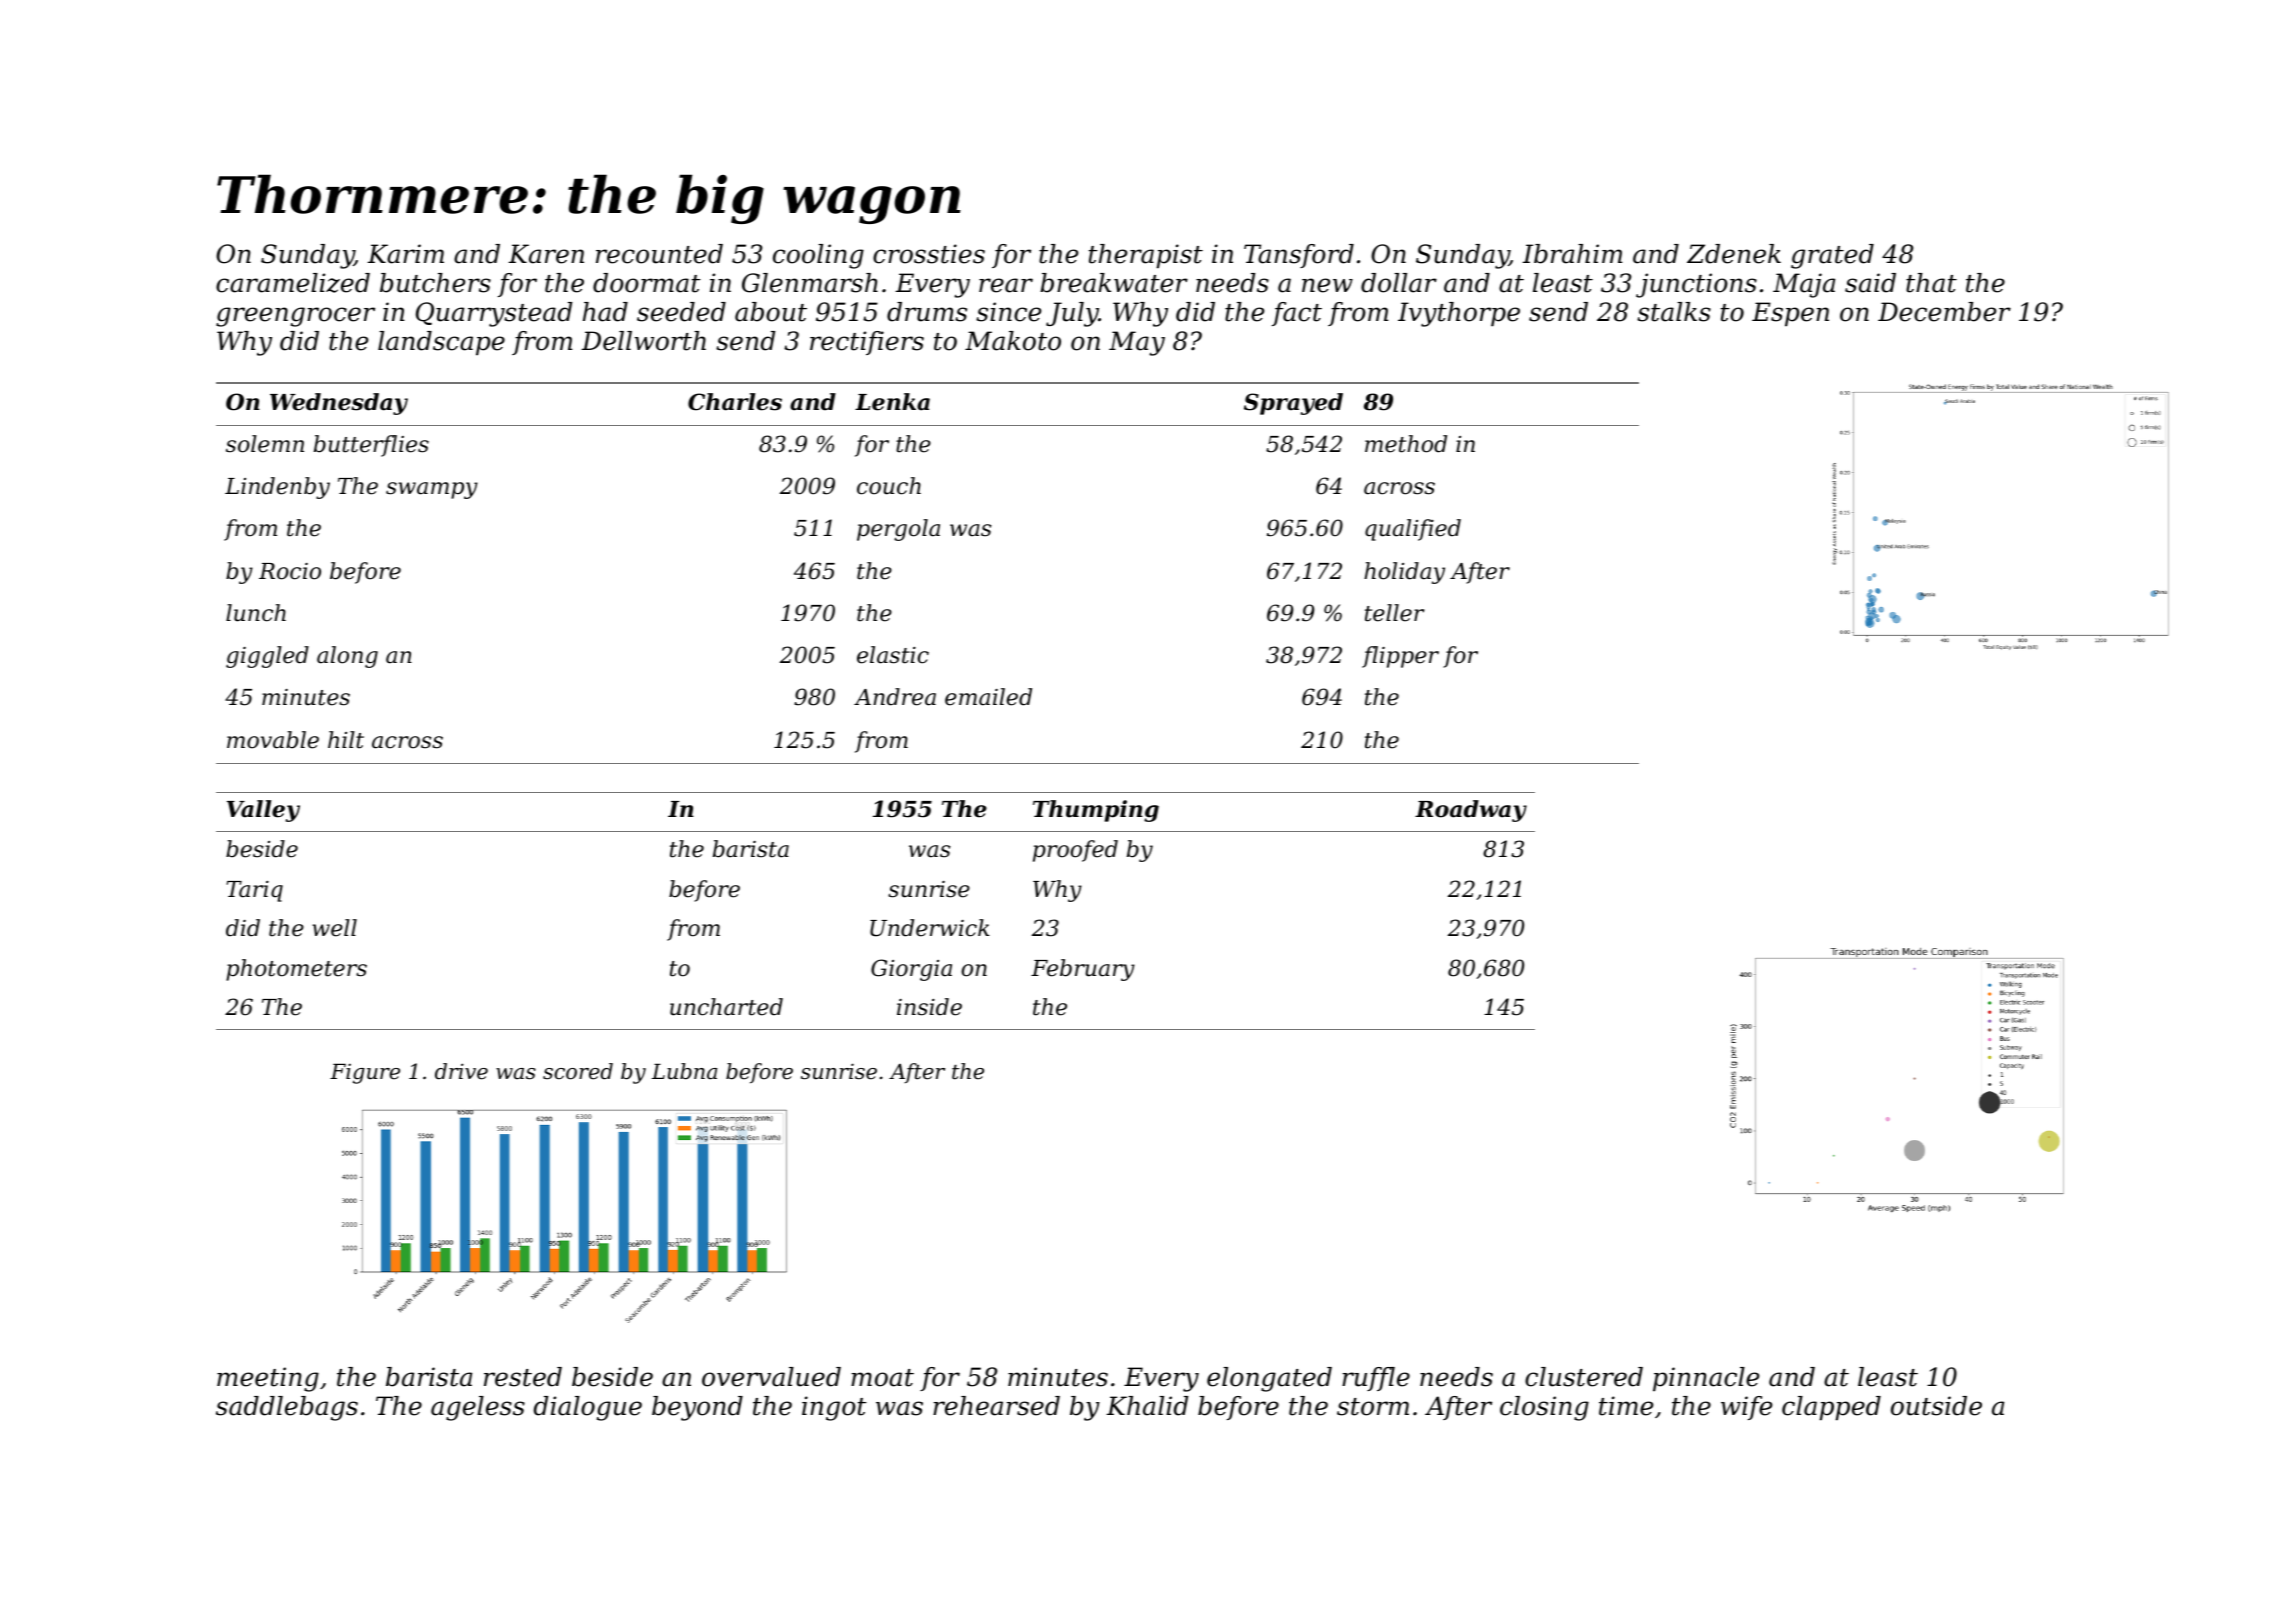 Image resolution: width=2292 pixels, height=1620 pixels. I want to click on Charles, so click(735, 402).
